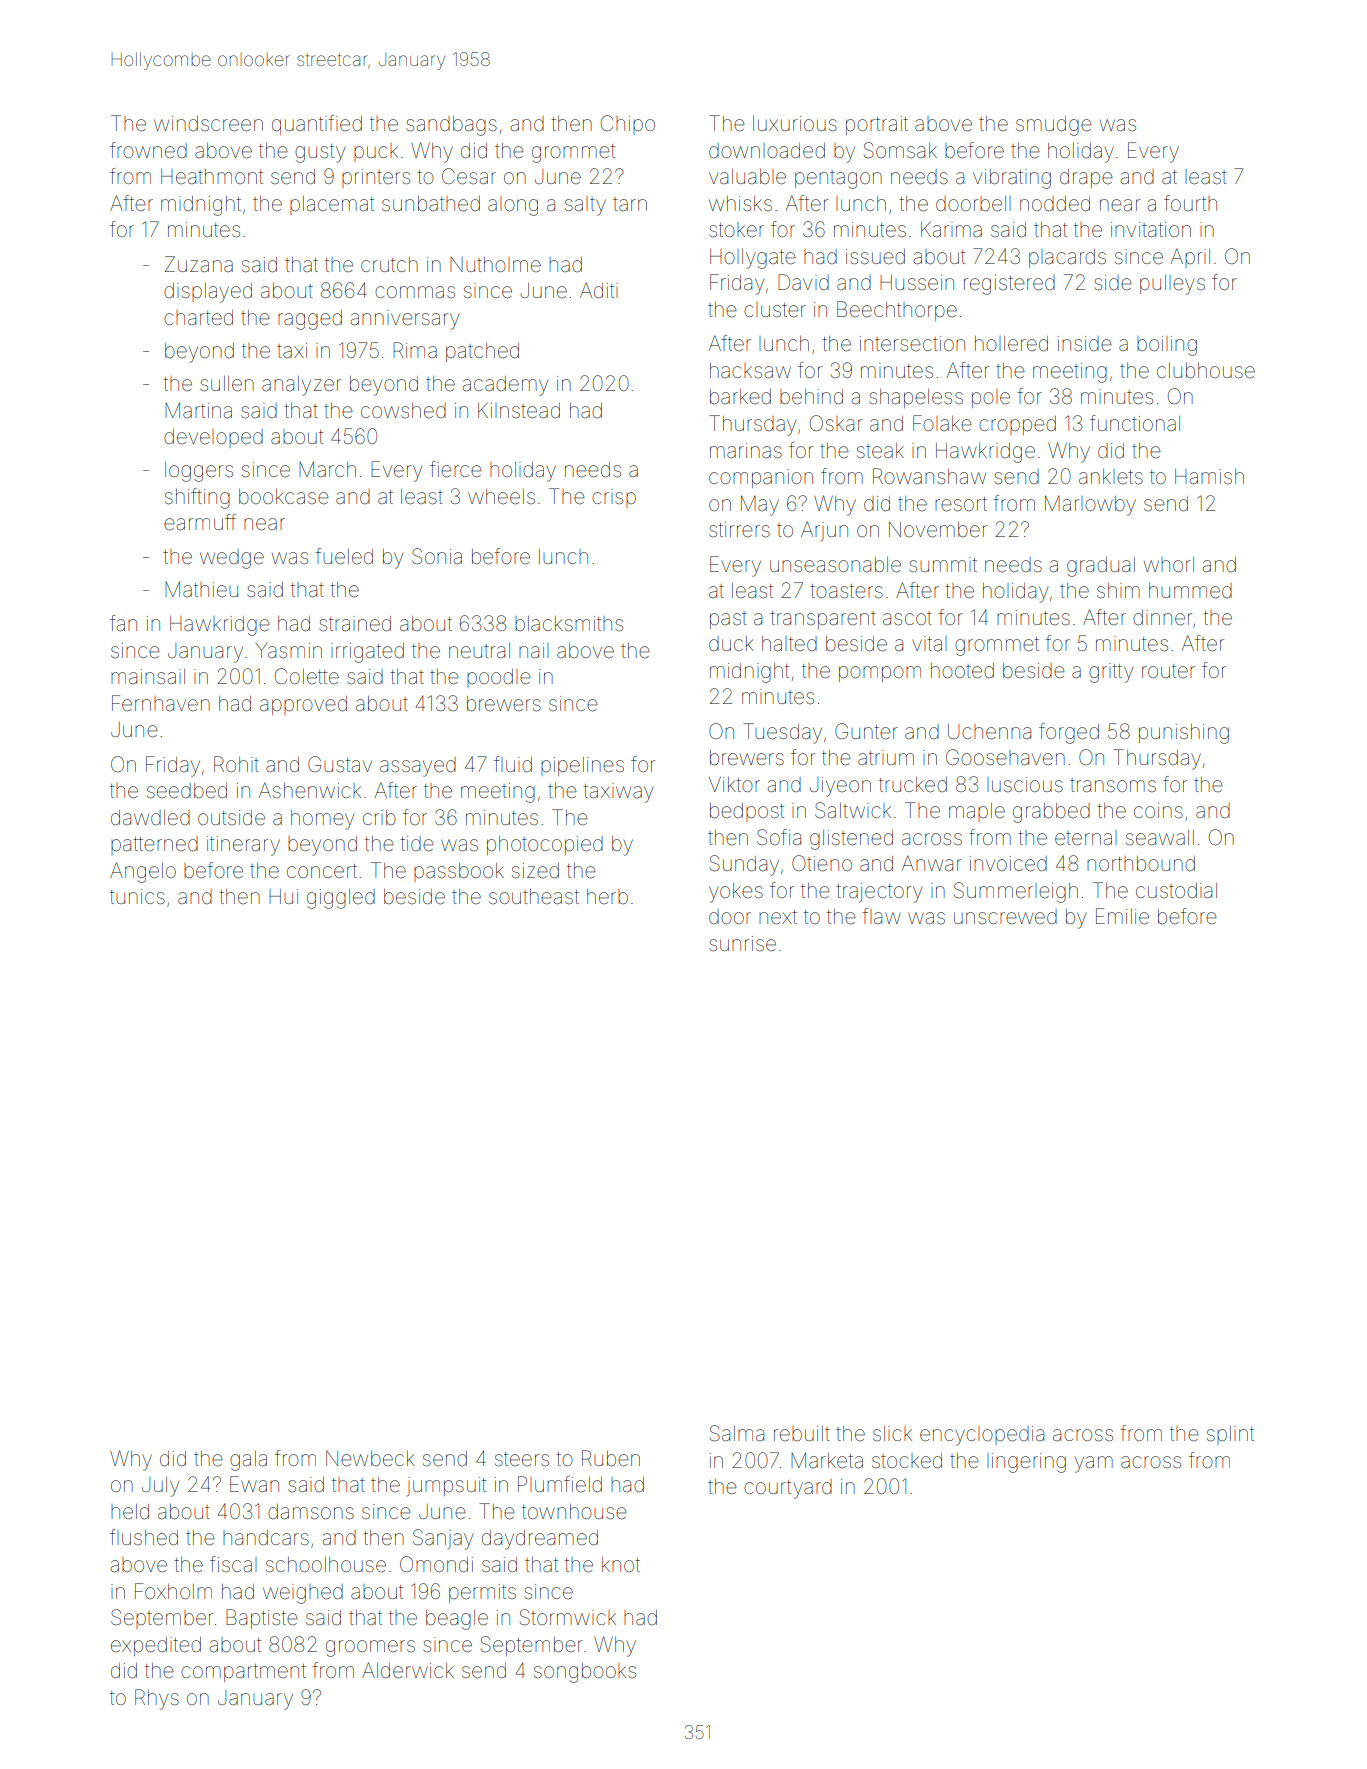 Image resolution: width=1367 pixels, height=1769 pixels. I want to click on Emilie, so click(1122, 916).
